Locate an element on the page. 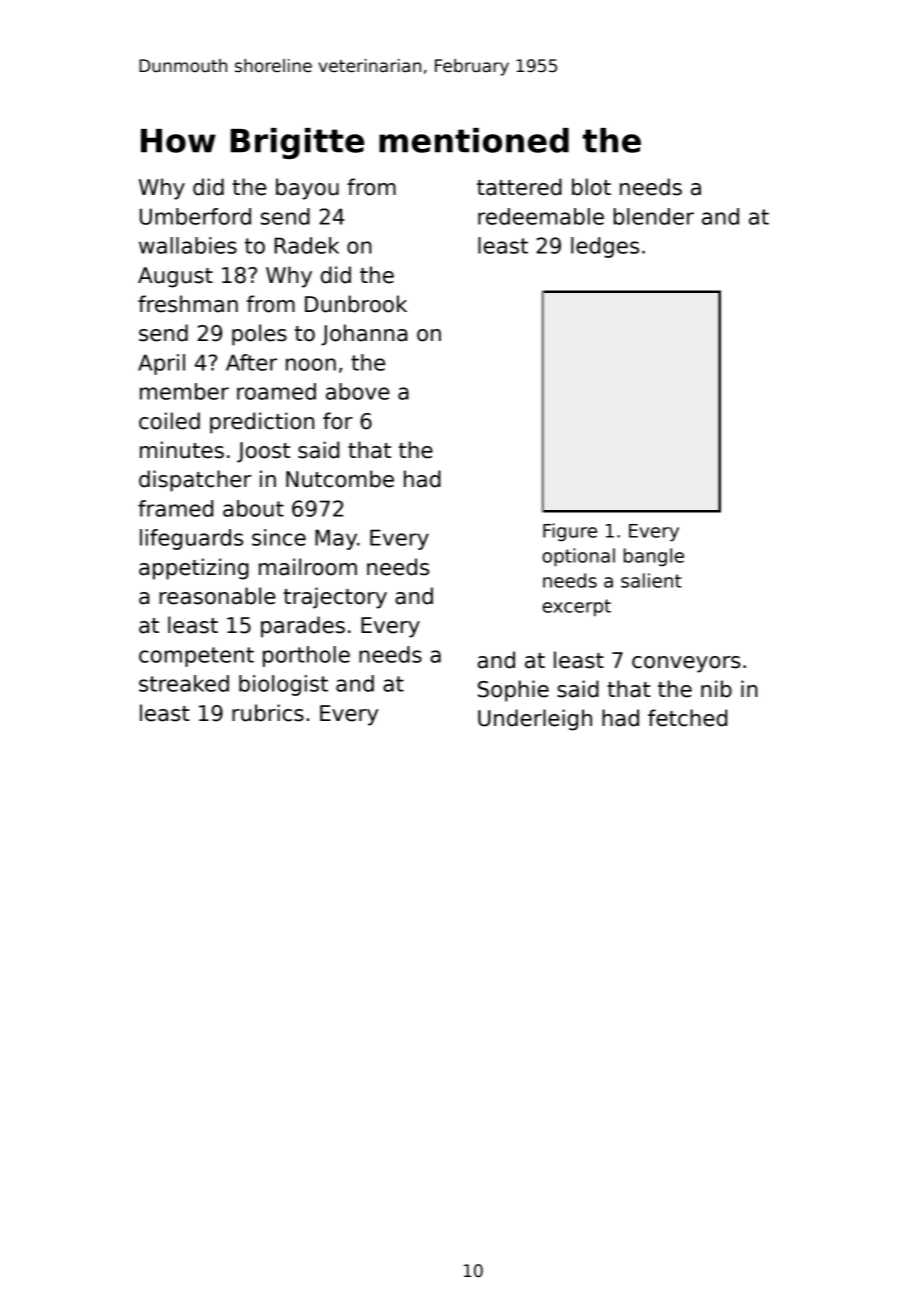  blender is located at coordinates (654, 216).
